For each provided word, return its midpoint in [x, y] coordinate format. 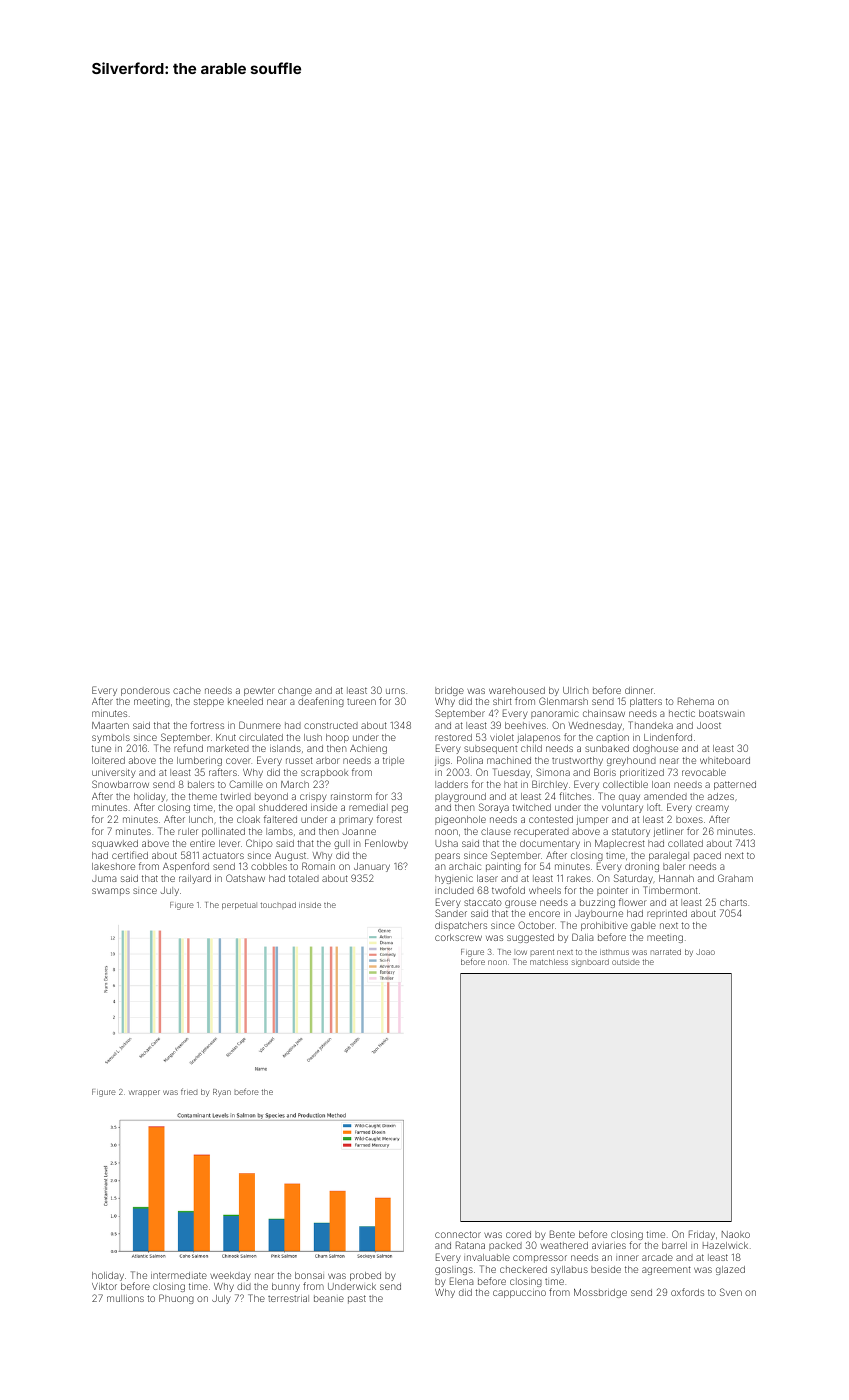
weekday [230, 1276]
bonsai [309, 1275]
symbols [111, 738]
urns [395, 691]
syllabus [569, 1270]
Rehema [696, 701]
